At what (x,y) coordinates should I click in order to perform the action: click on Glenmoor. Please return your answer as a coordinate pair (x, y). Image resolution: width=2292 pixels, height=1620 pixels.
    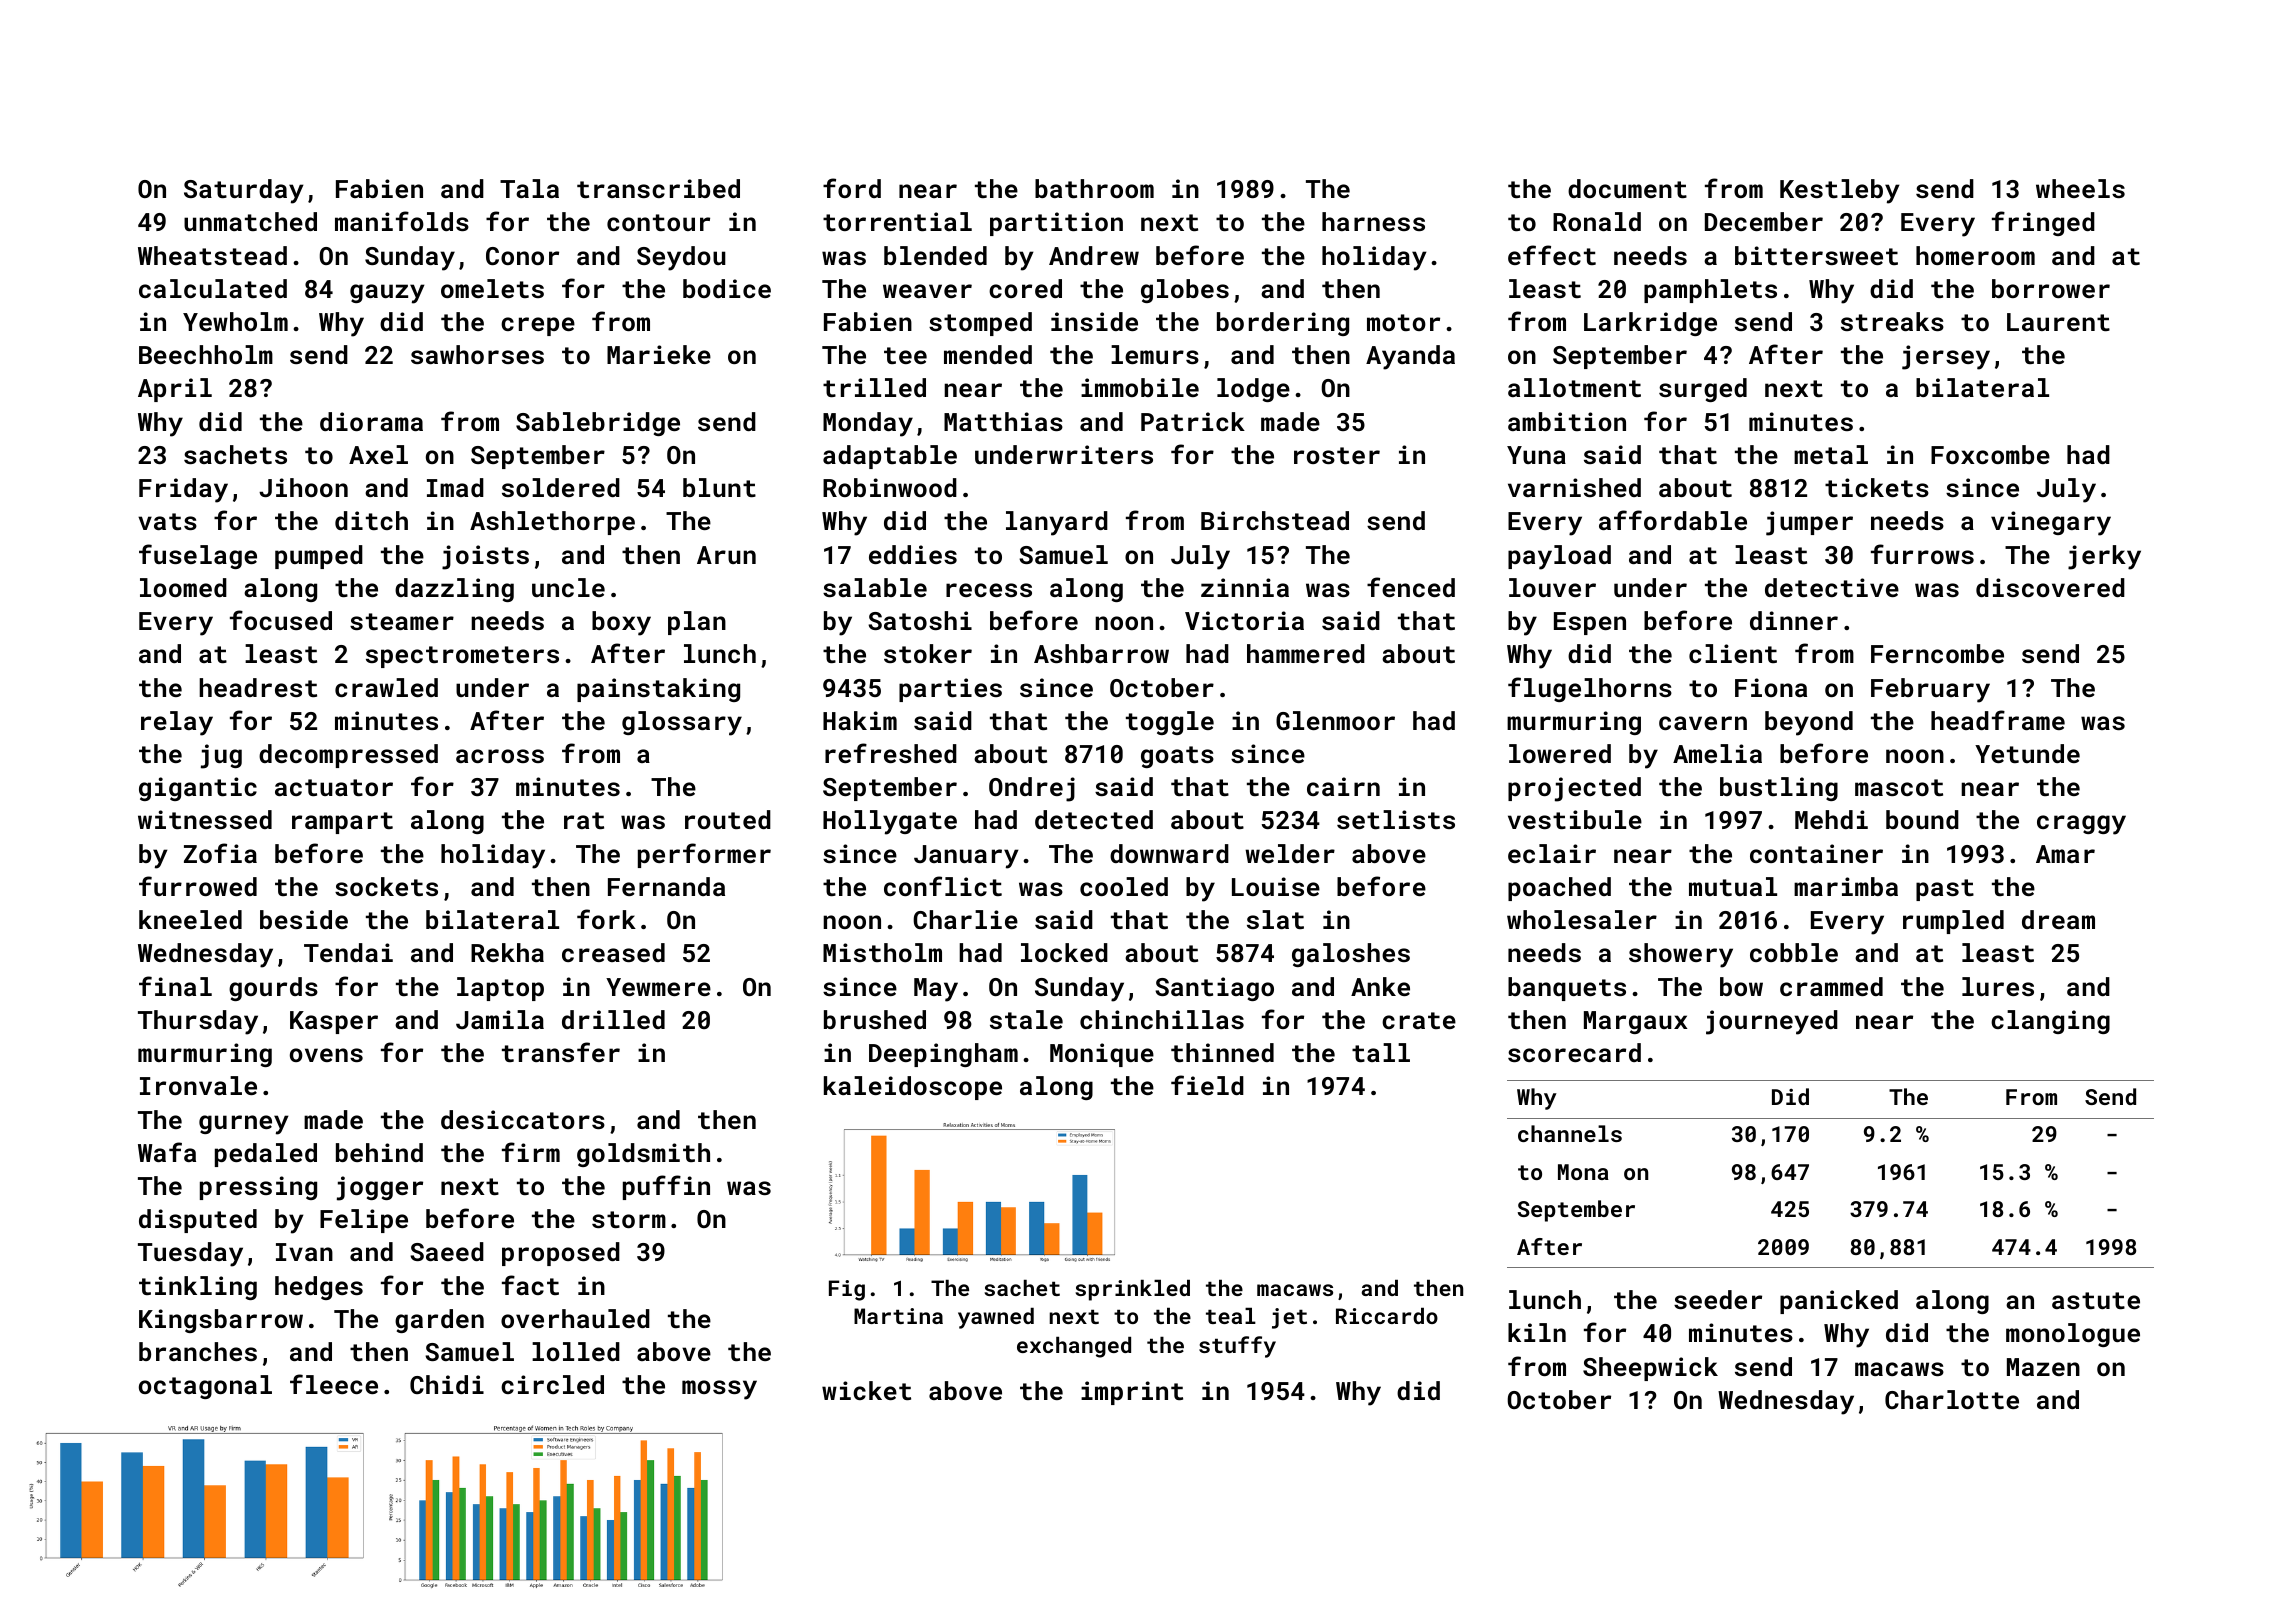
    Looking at the image, I should click on (1335, 720).
